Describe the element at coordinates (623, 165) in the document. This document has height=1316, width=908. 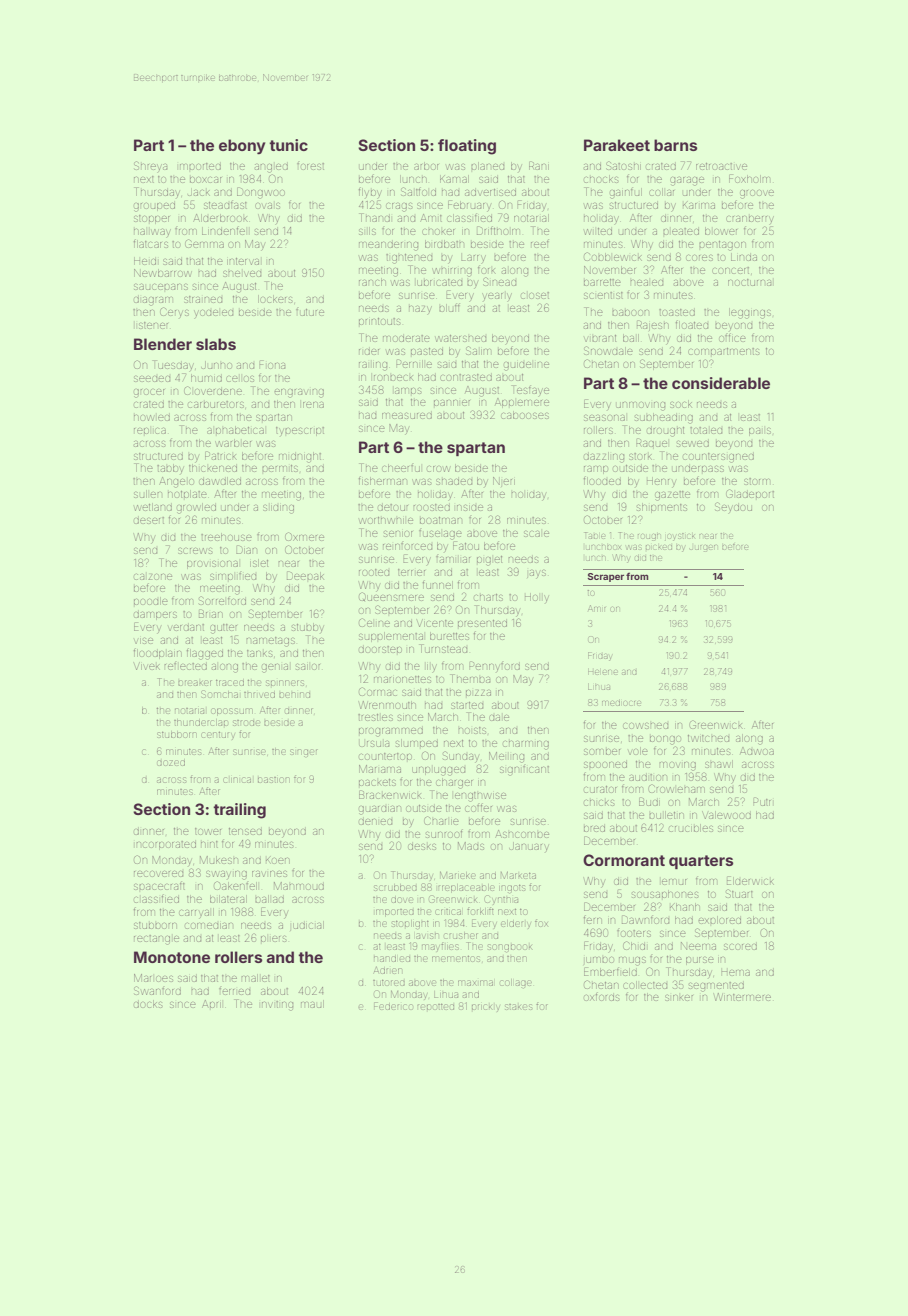
I see `Satoshi` at that location.
